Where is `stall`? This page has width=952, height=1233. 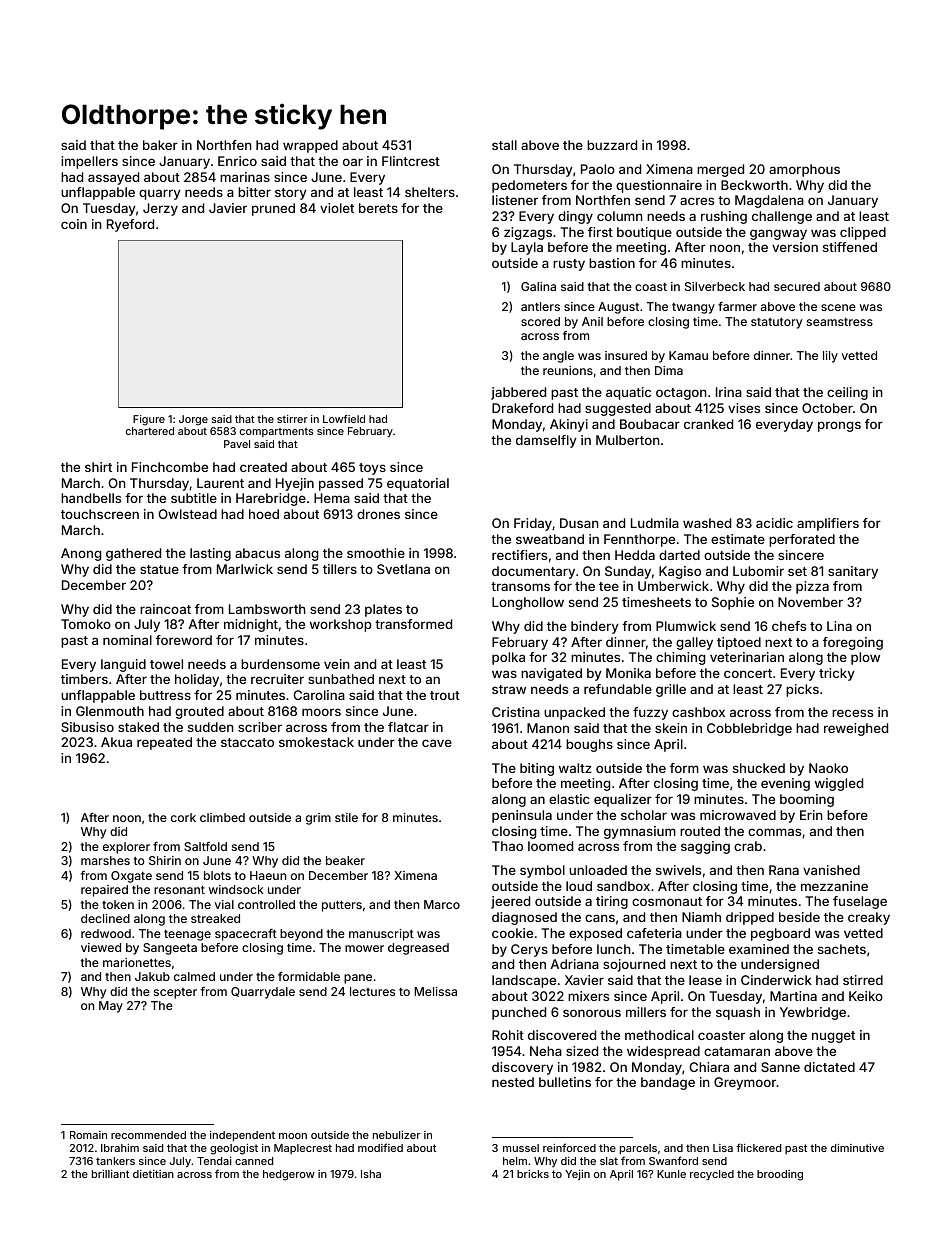
stall is located at coordinates (504, 145).
